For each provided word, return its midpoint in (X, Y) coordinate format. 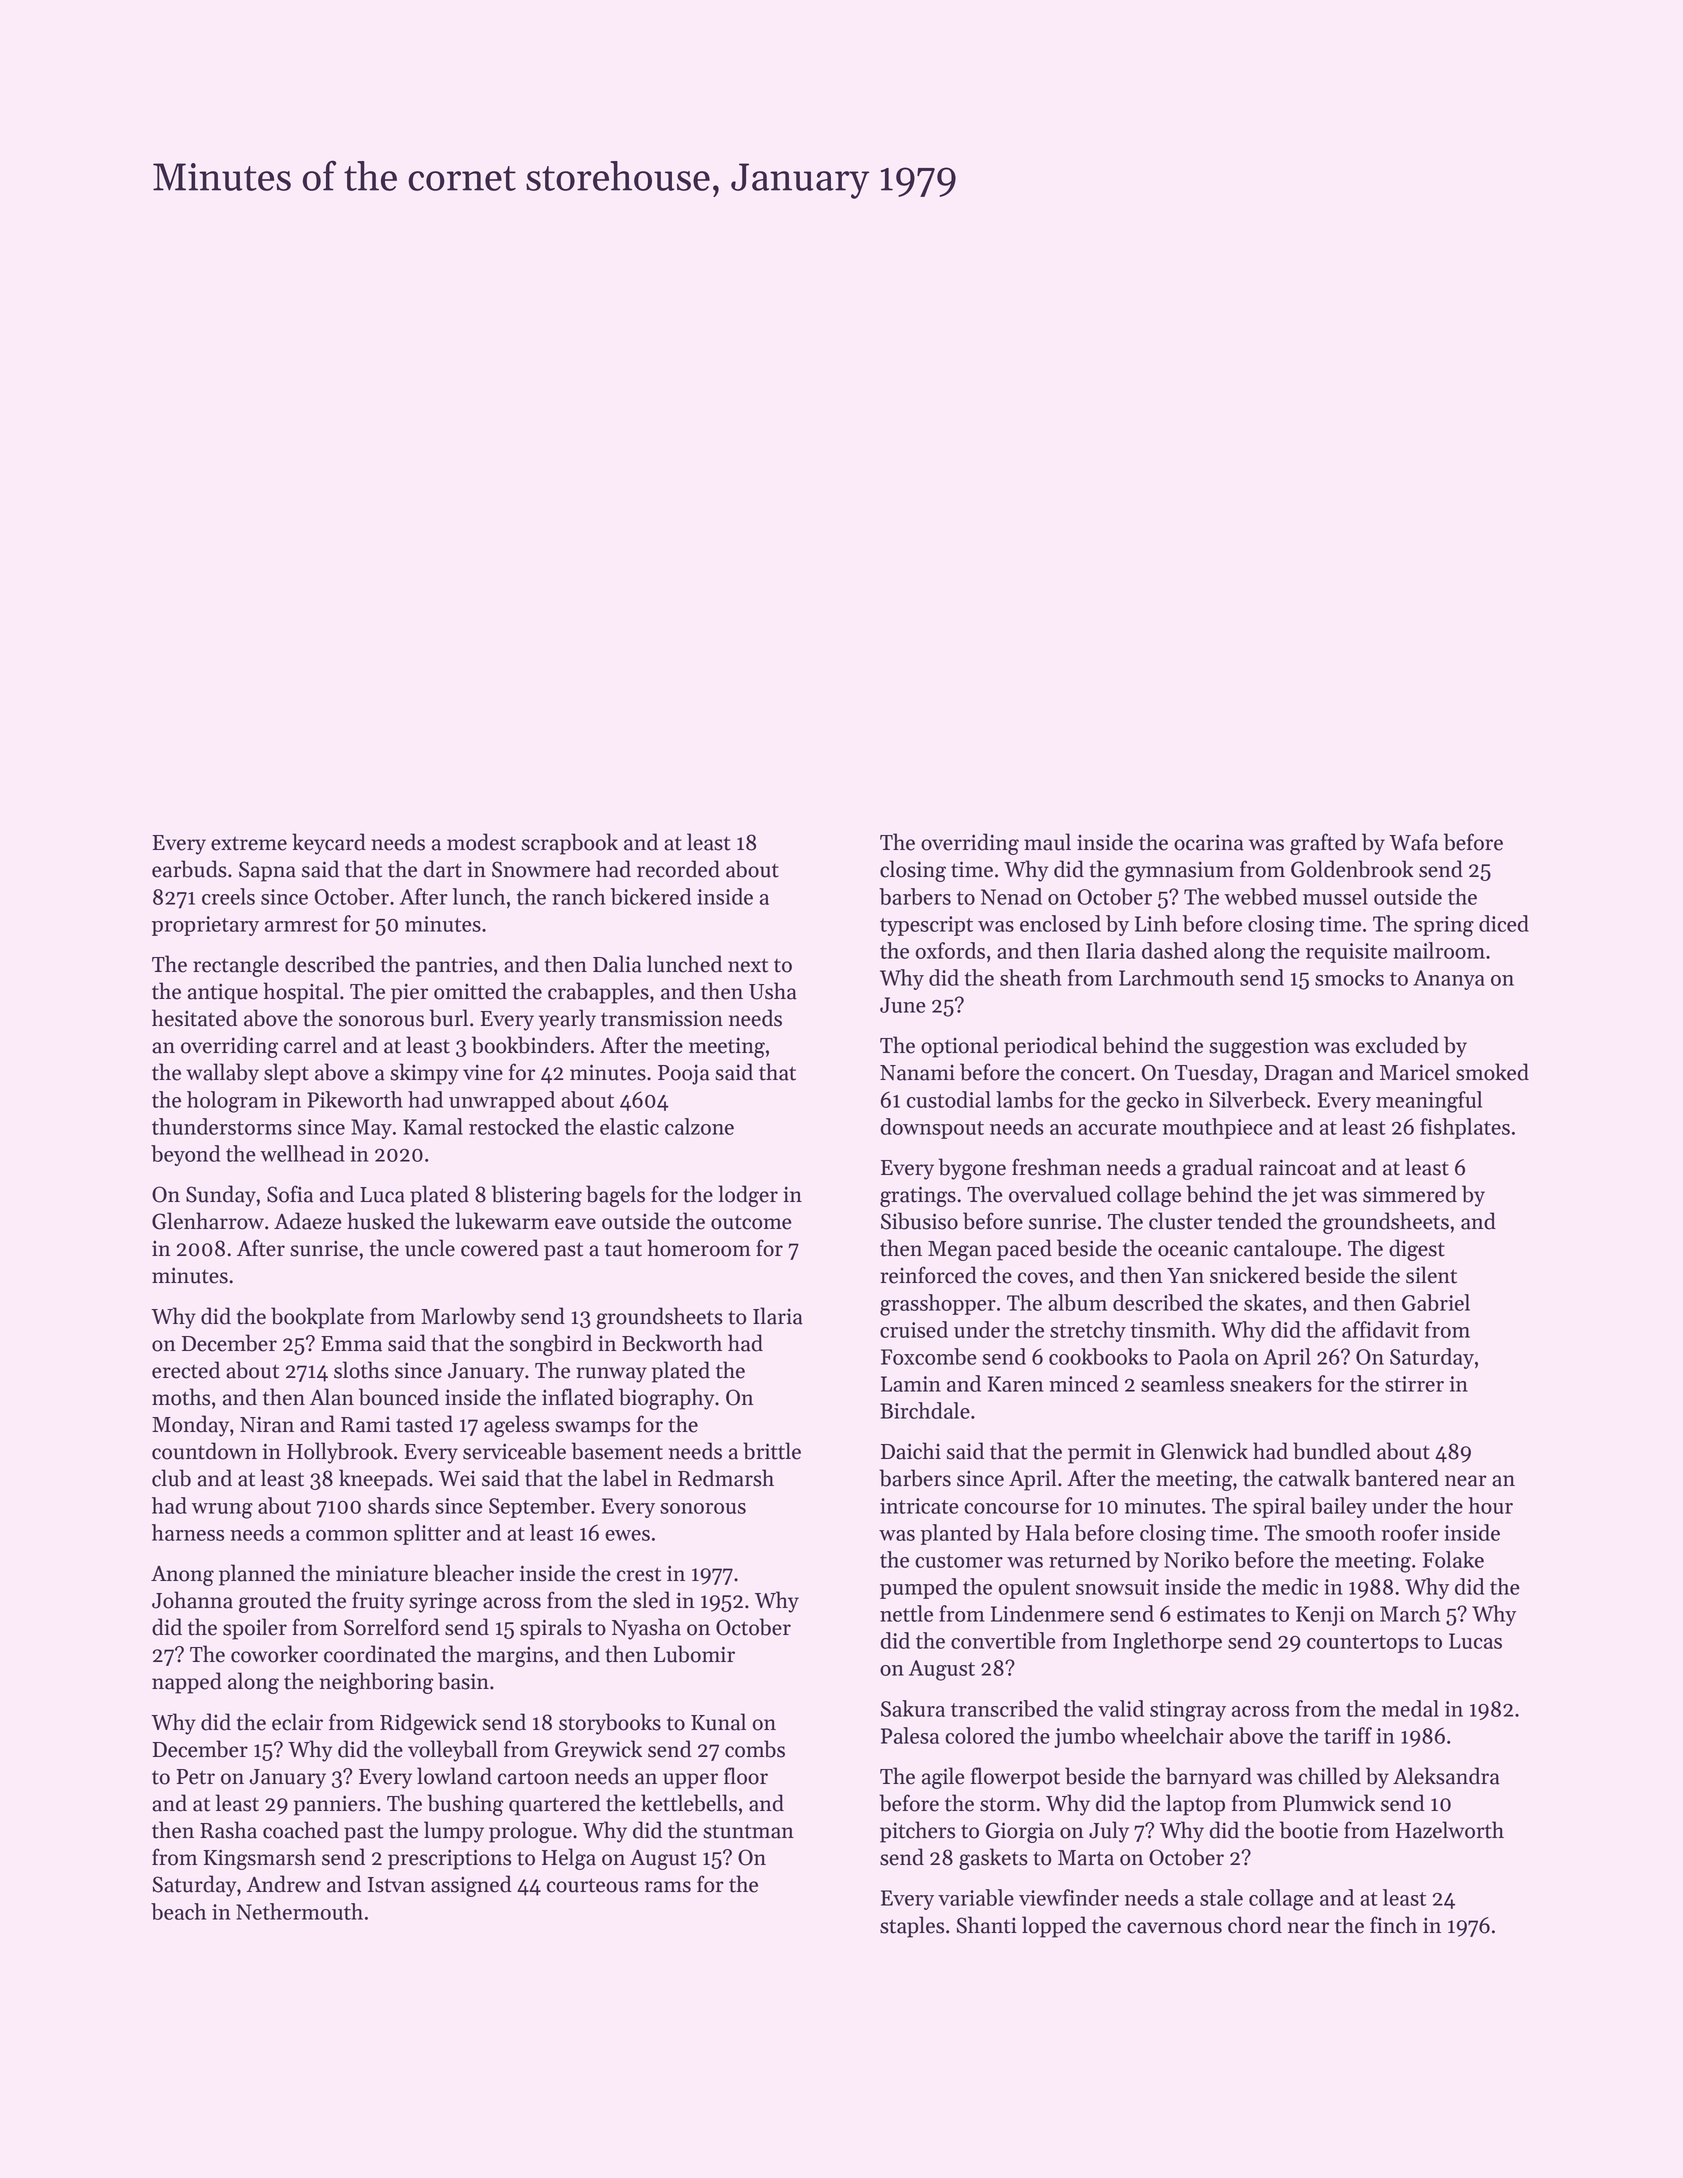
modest (481, 842)
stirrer (1414, 1384)
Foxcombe (929, 1356)
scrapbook (570, 844)
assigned (471, 1886)
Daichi (911, 1451)
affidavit (1380, 1329)
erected (186, 1370)
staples (912, 1927)
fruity (378, 1602)
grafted (1323, 844)
